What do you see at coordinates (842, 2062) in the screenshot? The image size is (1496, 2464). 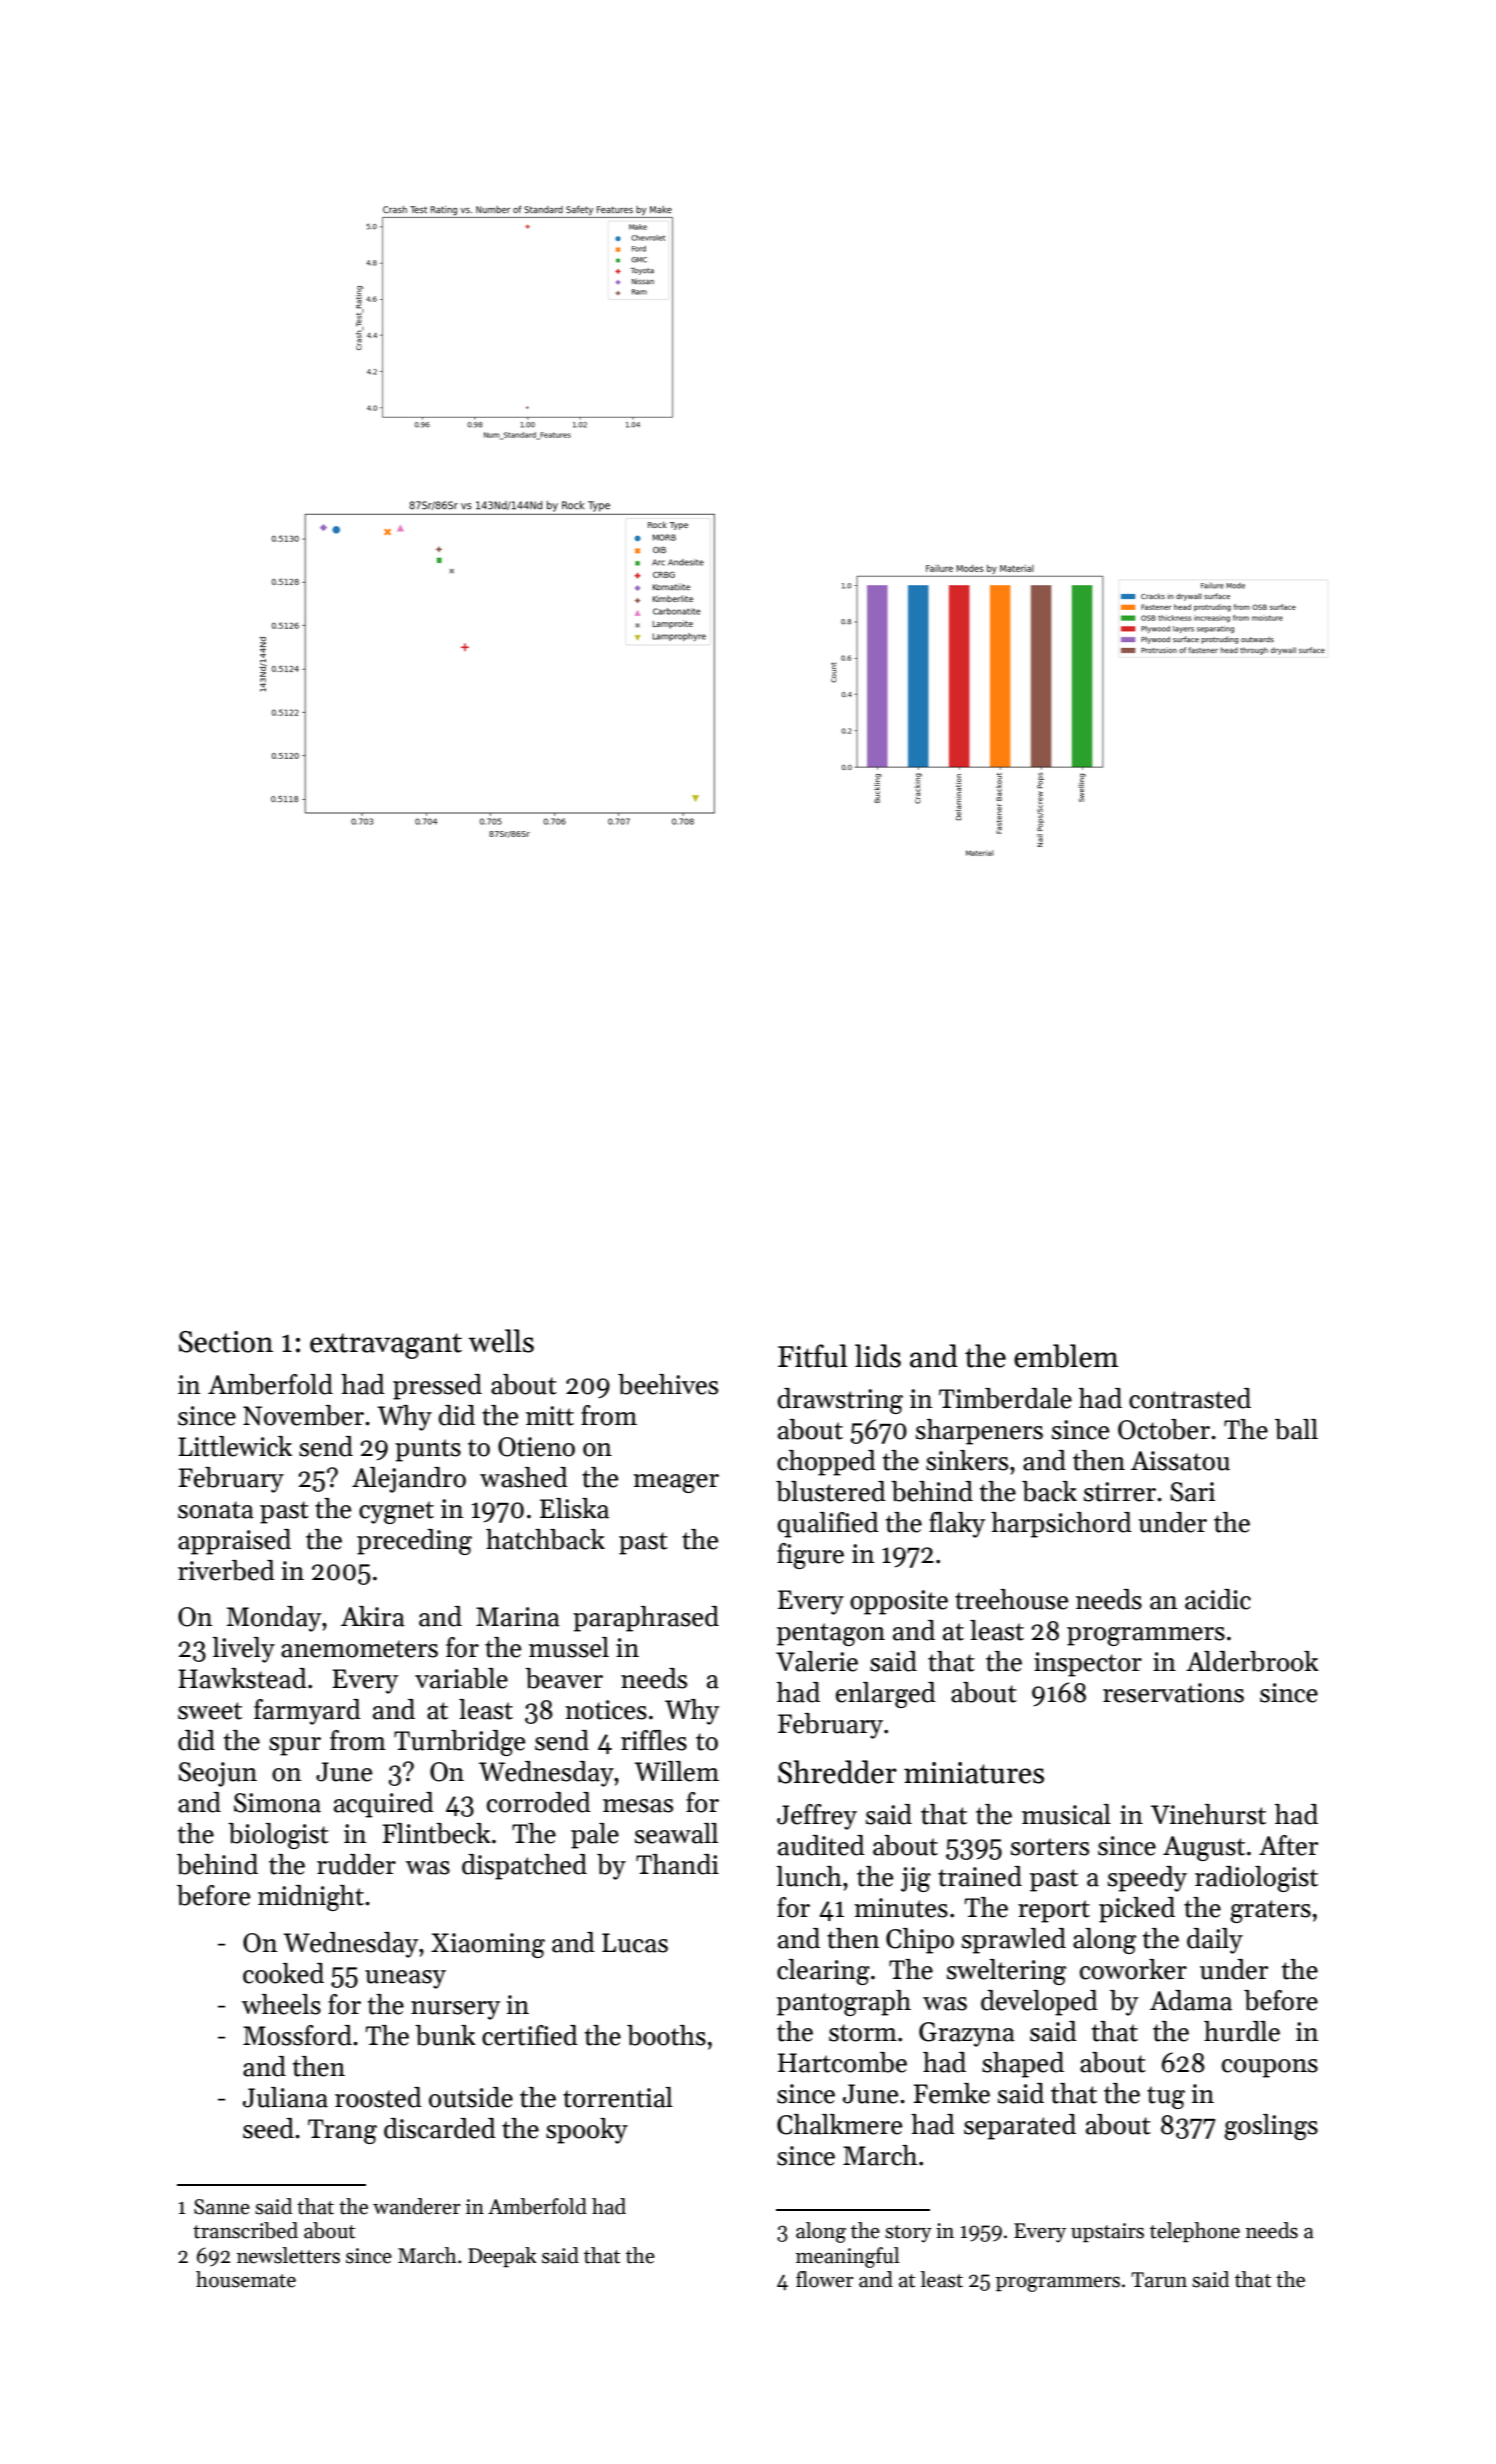 I see `Hartcombe` at bounding box center [842, 2062].
